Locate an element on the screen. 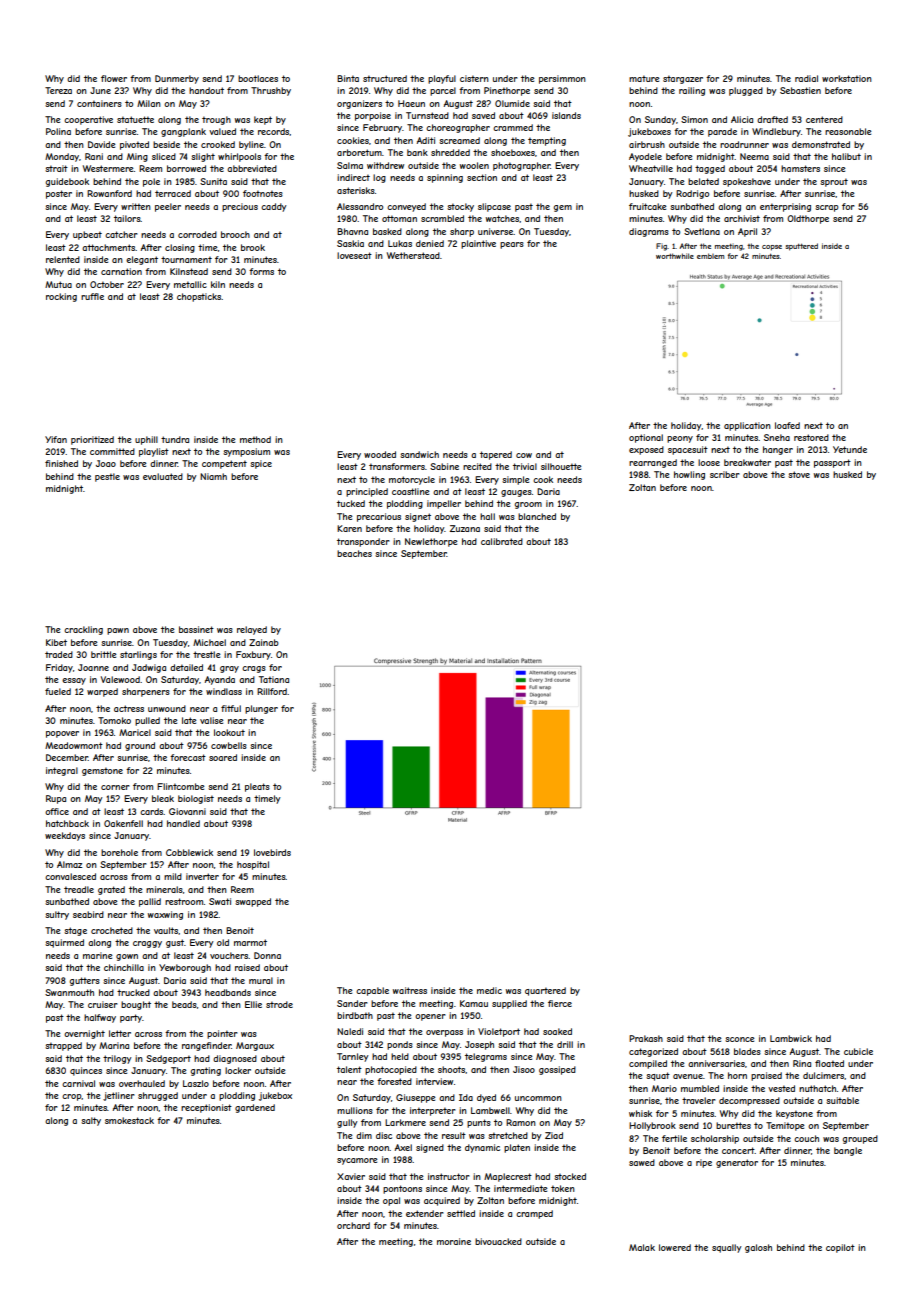 The width and height of the screenshot is (924, 1308). containers is located at coordinates (99, 103).
